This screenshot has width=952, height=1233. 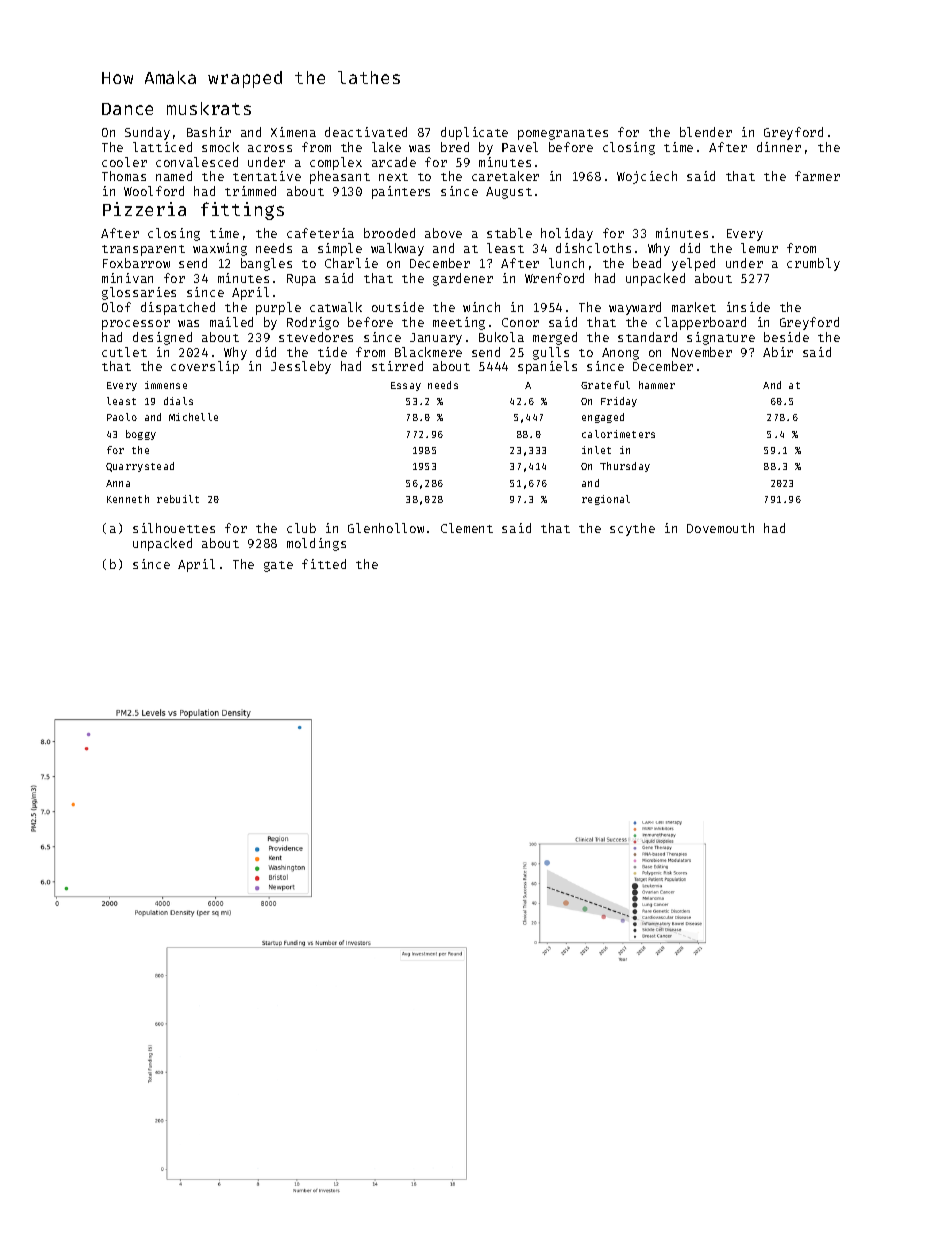 I want to click on cafeteria, so click(x=320, y=233).
